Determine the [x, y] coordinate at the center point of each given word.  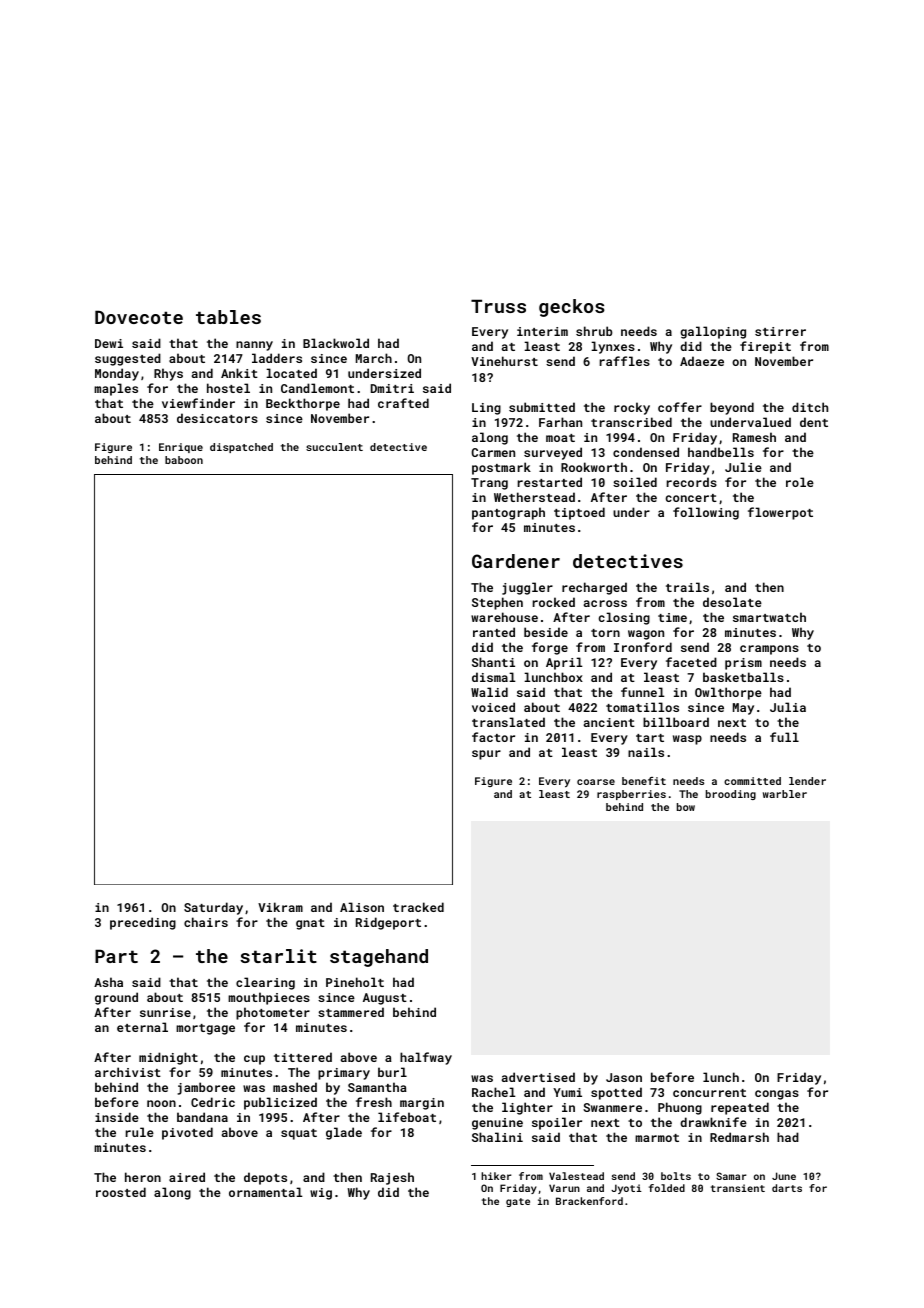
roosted [121, 1192]
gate [518, 1202]
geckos [572, 308]
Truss [498, 306]
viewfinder [198, 403]
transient [738, 1188]
